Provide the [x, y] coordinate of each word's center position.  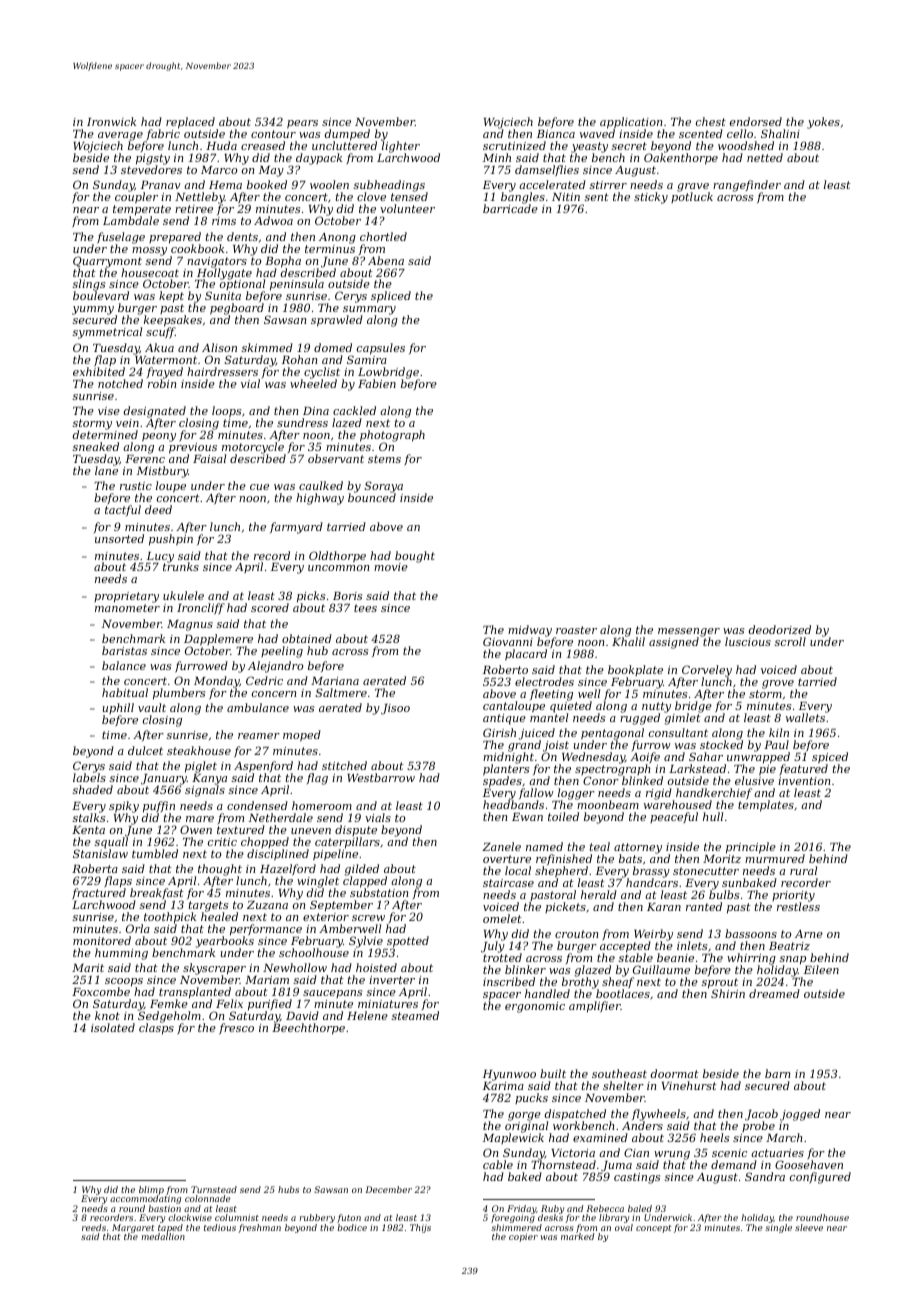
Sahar [706, 756]
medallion [163, 1236]
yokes [823, 123]
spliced [391, 297]
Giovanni [508, 641]
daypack [319, 159]
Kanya [209, 780]
